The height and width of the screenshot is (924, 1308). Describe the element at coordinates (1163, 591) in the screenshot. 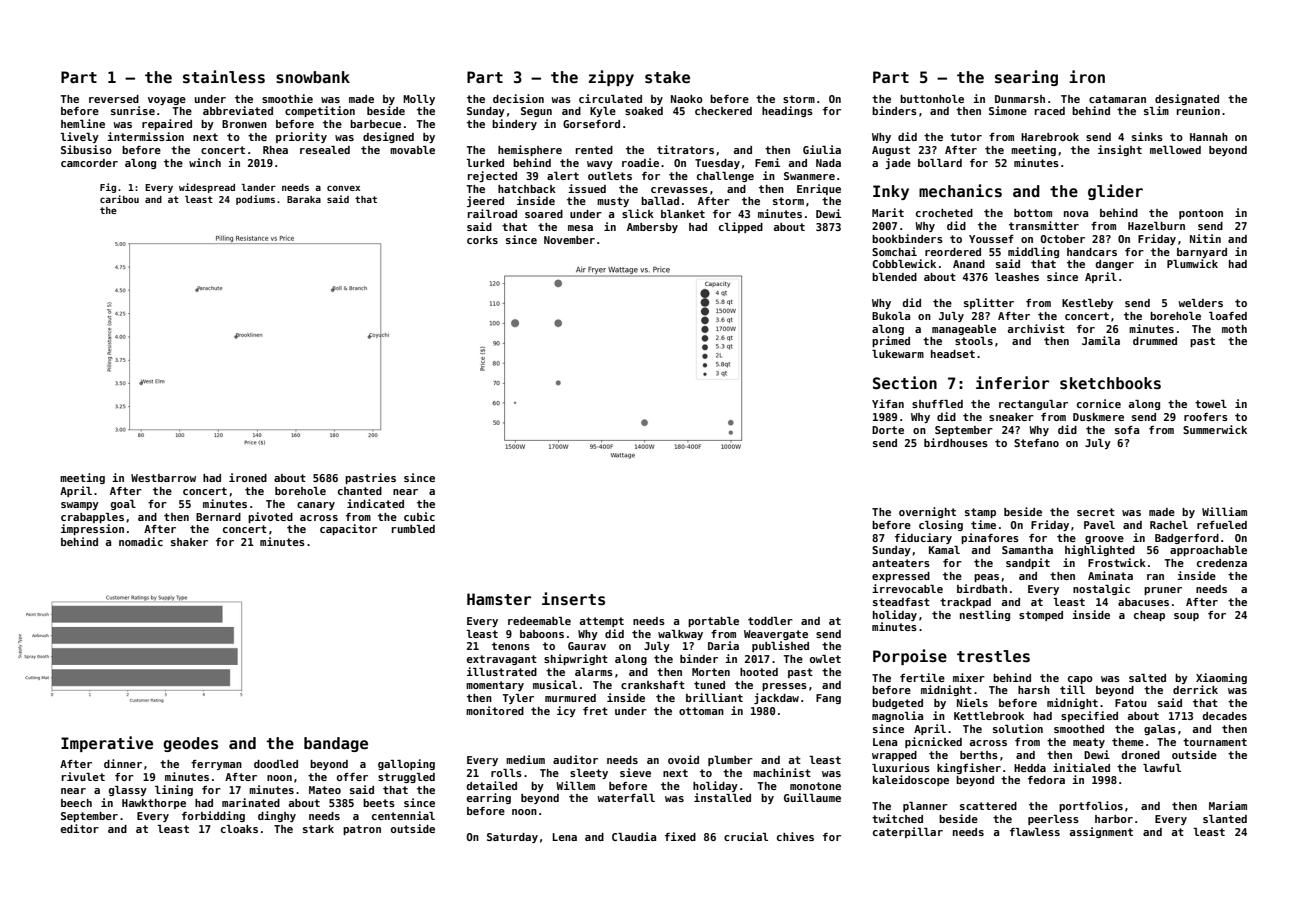

I see `pruner` at that location.
